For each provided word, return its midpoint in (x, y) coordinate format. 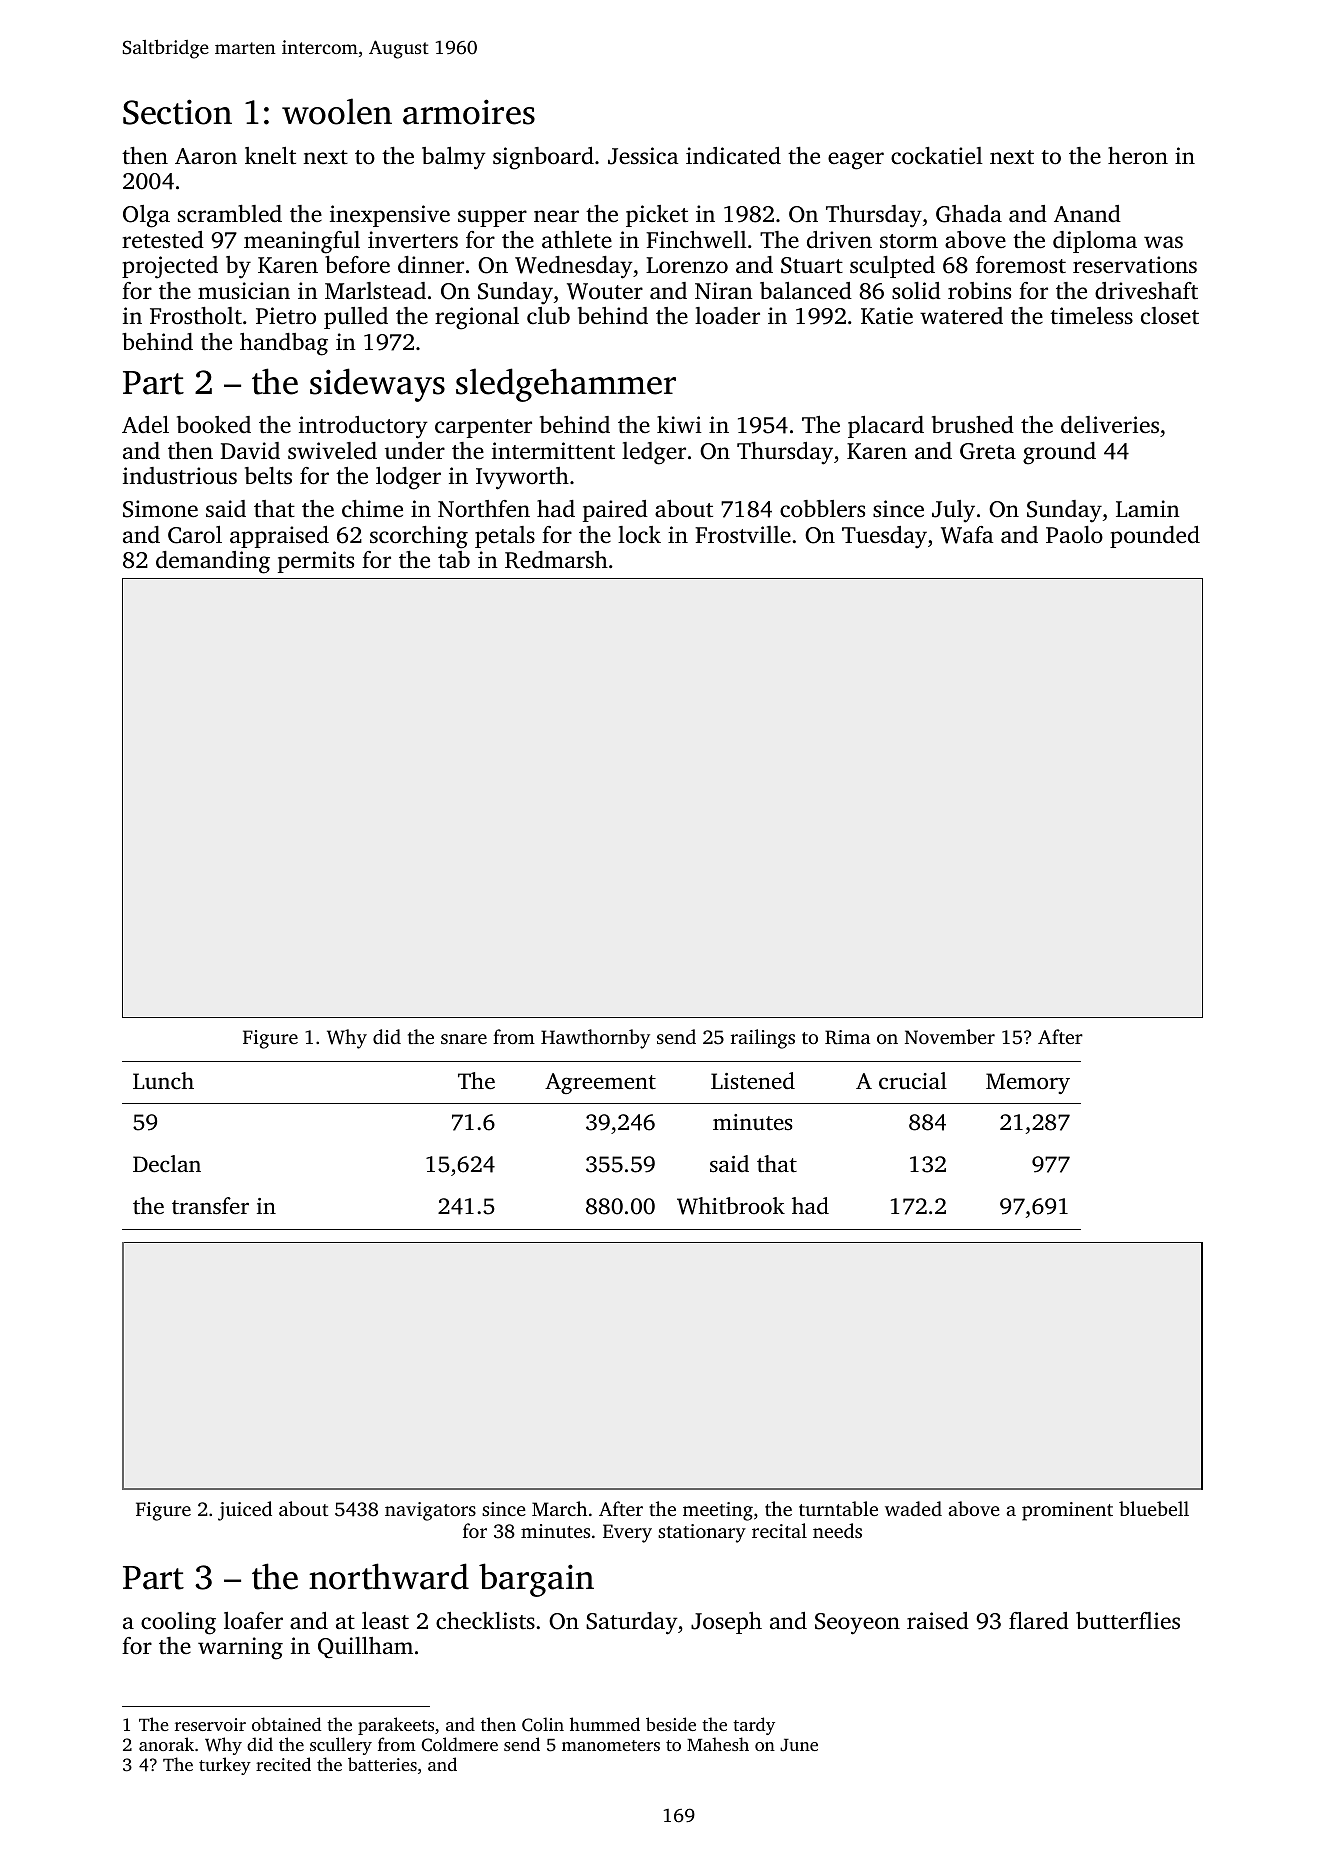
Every (627, 1533)
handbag (284, 344)
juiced (245, 1511)
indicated (733, 156)
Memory (1028, 1083)
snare (464, 1039)
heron (1138, 155)
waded (913, 1508)
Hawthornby (595, 1039)
